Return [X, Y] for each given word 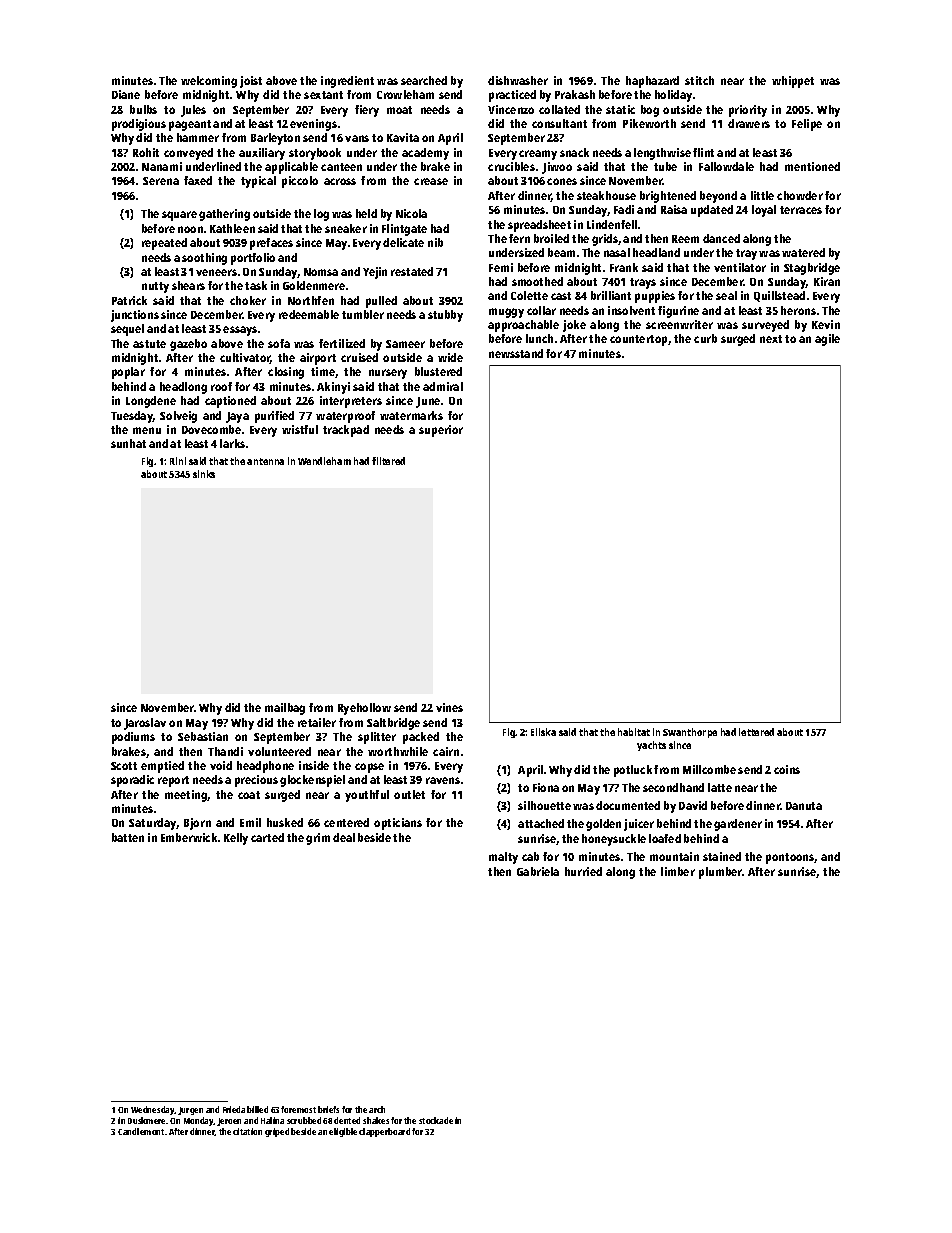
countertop [638, 340]
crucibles [511, 166]
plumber [720, 873]
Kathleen [232, 228]
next [771, 339]
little [762, 195]
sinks [204, 474]
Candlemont [141, 1131]
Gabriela [538, 871]
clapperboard [384, 1132]
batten [128, 837]
